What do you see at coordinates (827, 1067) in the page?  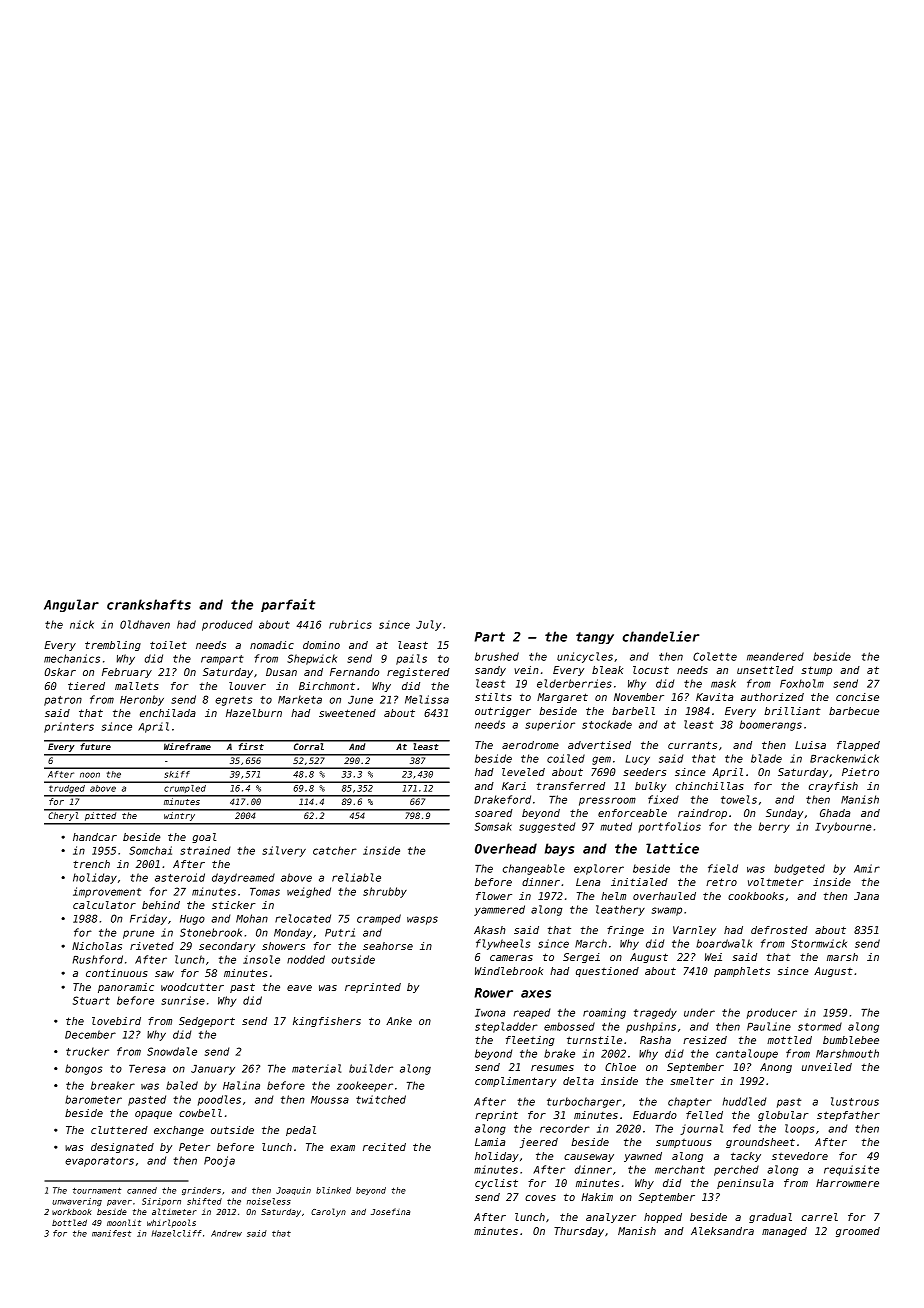 I see `unveiled` at bounding box center [827, 1067].
